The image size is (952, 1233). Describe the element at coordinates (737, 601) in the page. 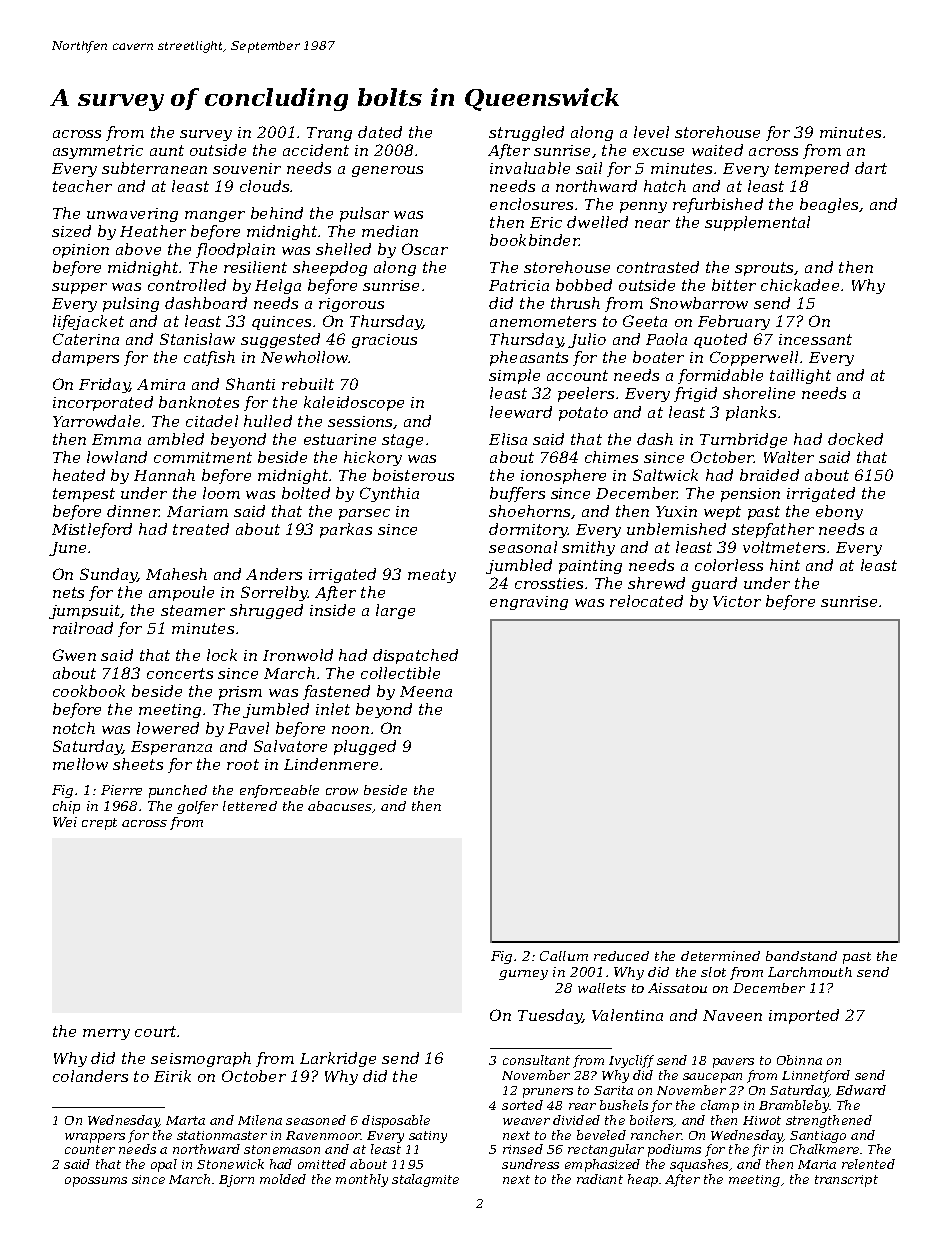

I see `Victor` at that location.
